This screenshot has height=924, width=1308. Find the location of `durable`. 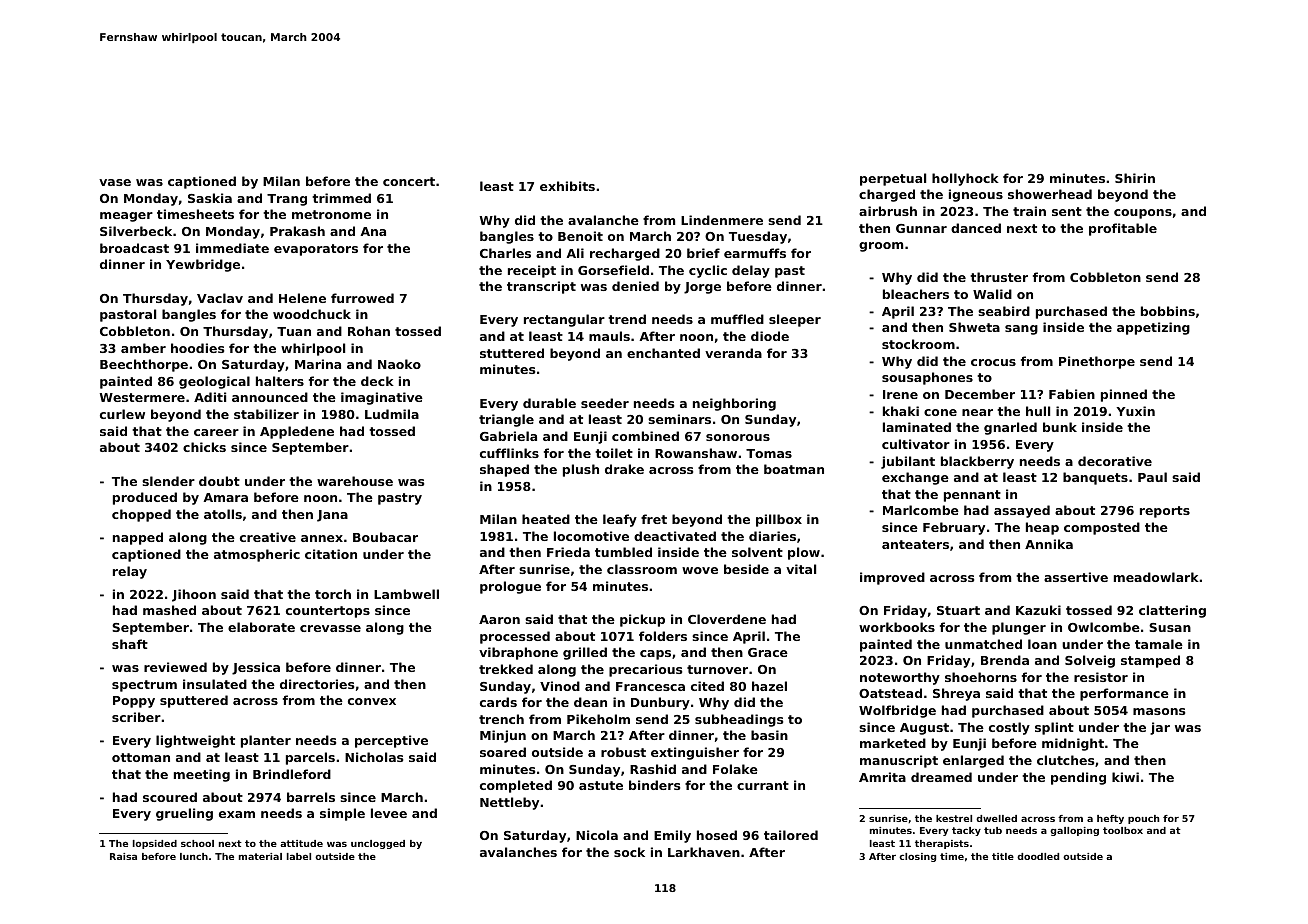

durable is located at coordinates (549, 403).
